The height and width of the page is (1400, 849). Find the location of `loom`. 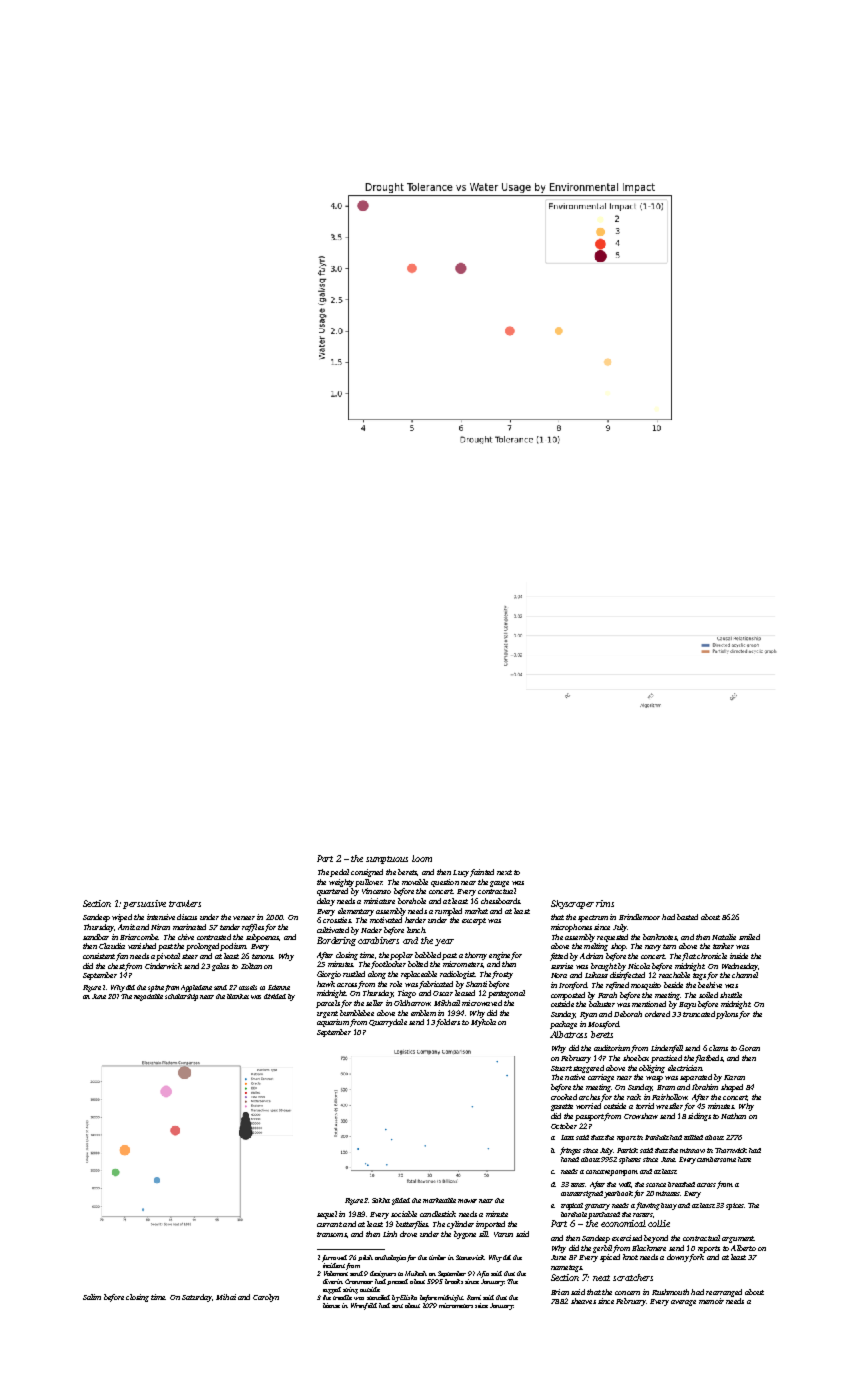

loom is located at coordinates (422, 858).
